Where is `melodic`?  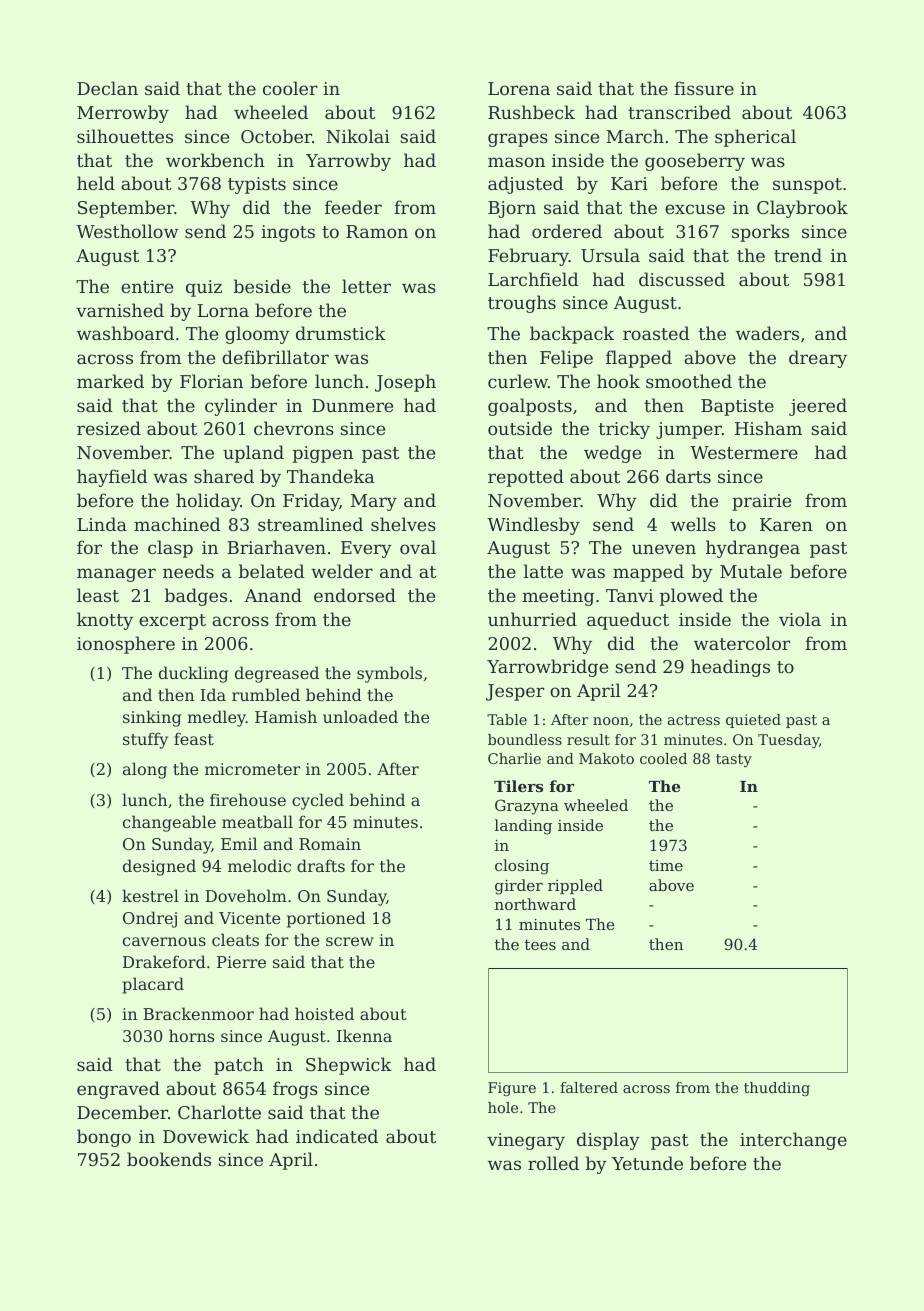
melodic is located at coordinates (259, 865).
